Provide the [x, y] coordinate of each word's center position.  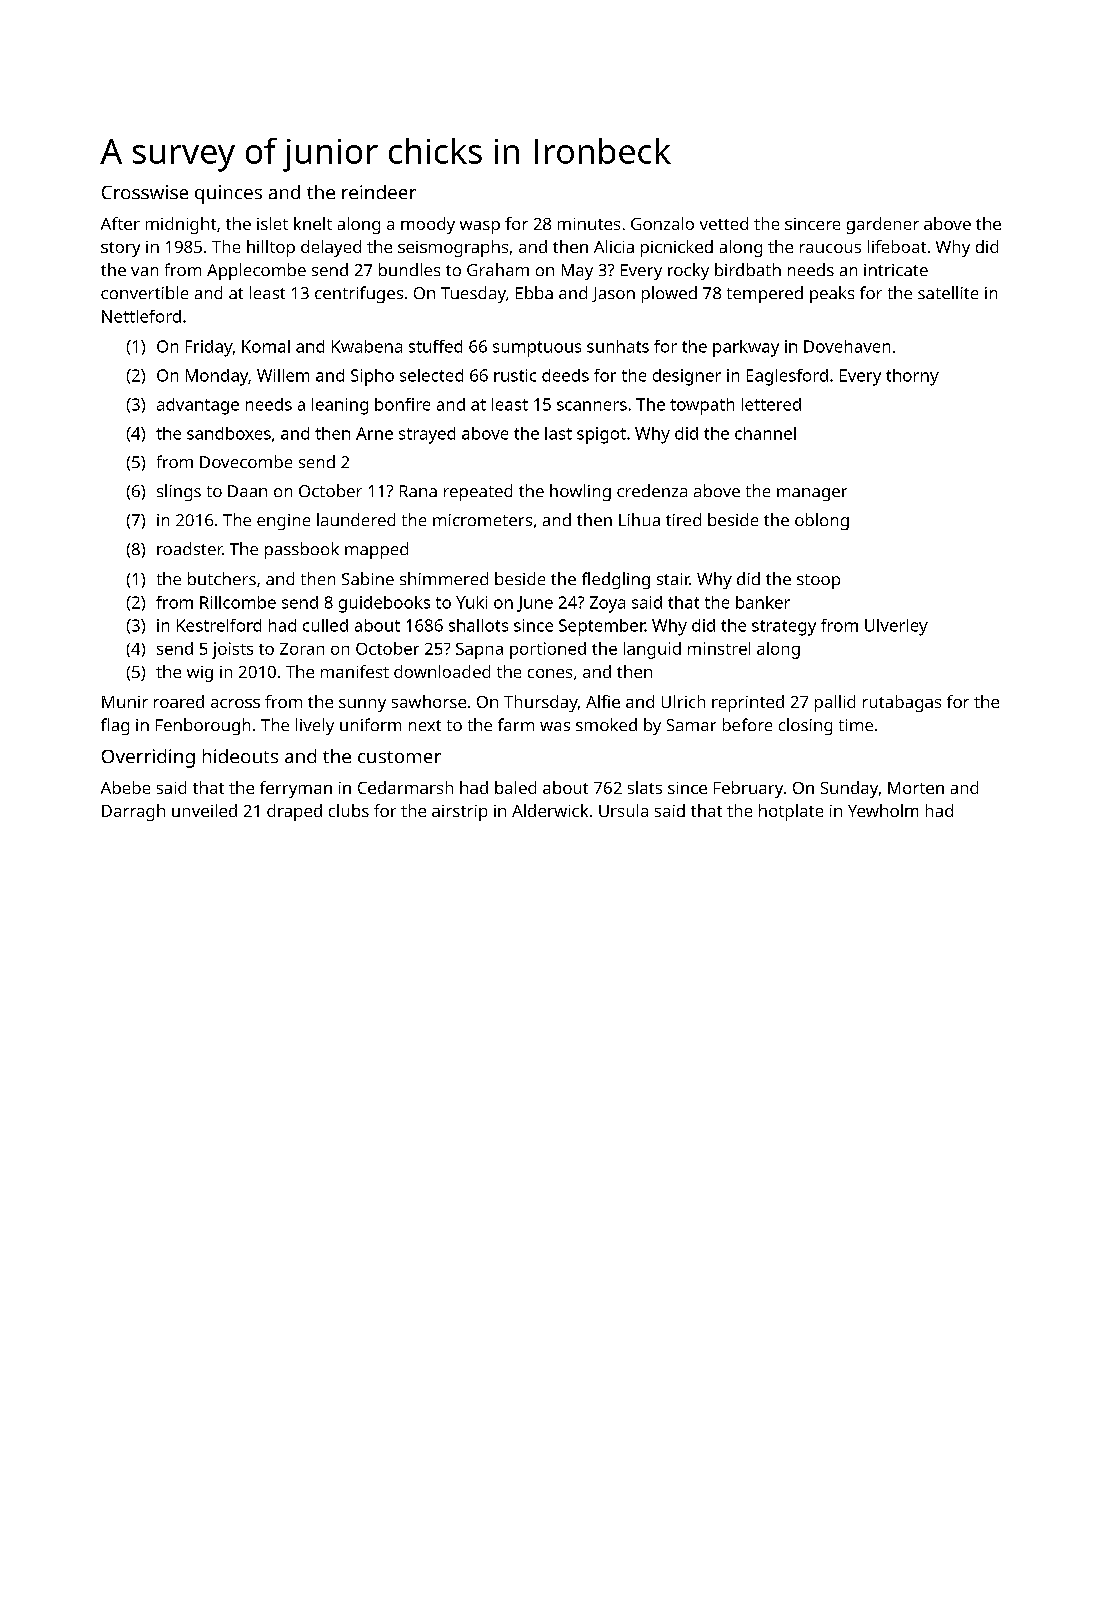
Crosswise [145, 192]
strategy [784, 628]
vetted [724, 223]
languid [652, 650]
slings [179, 492]
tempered [765, 294]
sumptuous [537, 349]
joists [232, 650]
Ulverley [896, 627]
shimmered [444, 578]
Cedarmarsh [405, 787]
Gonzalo [662, 223]
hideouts [240, 756]
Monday [217, 377]
